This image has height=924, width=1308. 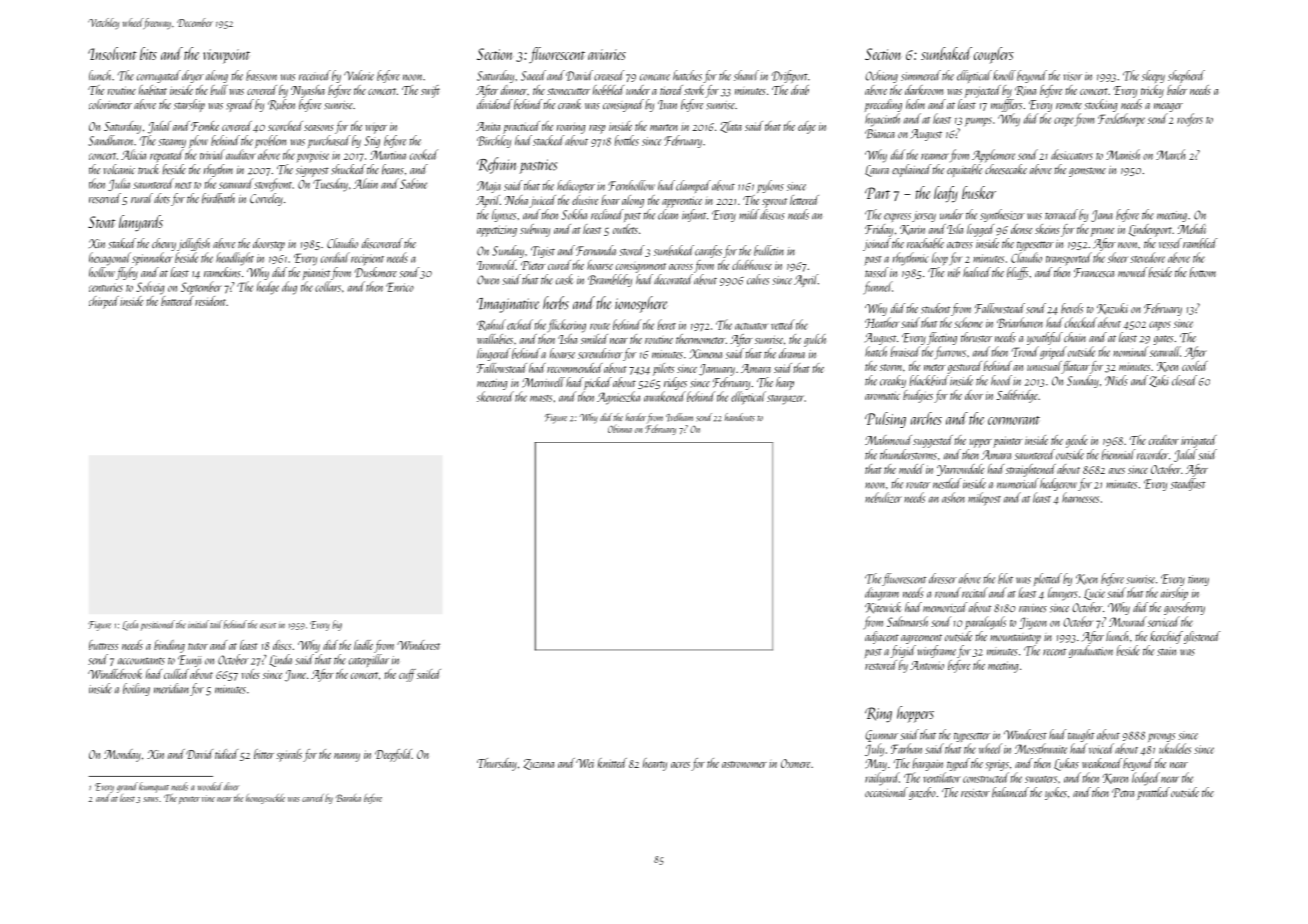 I want to click on reserved, so click(x=105, y=198).
